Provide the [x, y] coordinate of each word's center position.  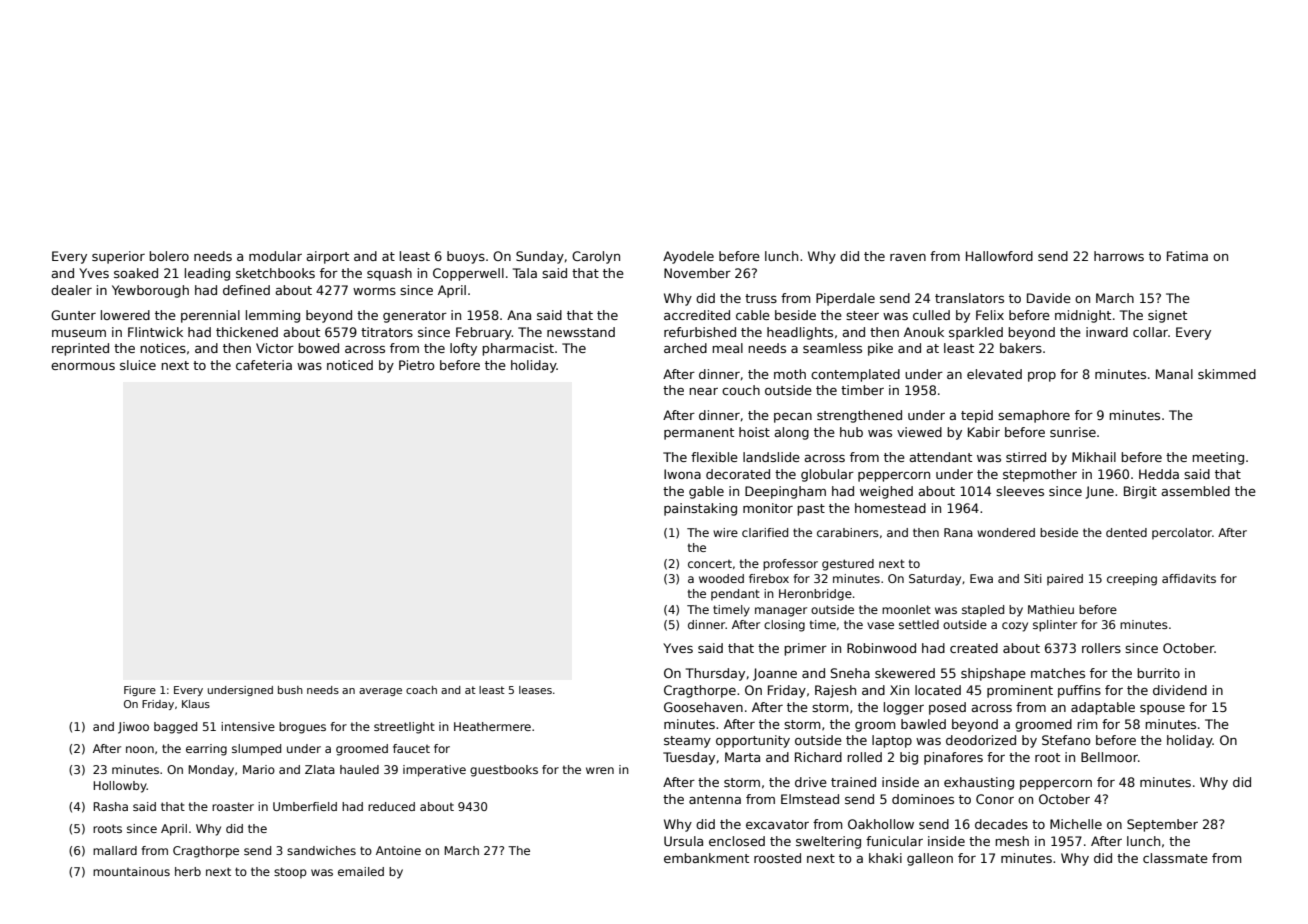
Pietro [417, 365]
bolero [169, 256]
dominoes [923, 799]
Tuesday [689, 758]
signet [1167, 316]
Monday [211, 771]
